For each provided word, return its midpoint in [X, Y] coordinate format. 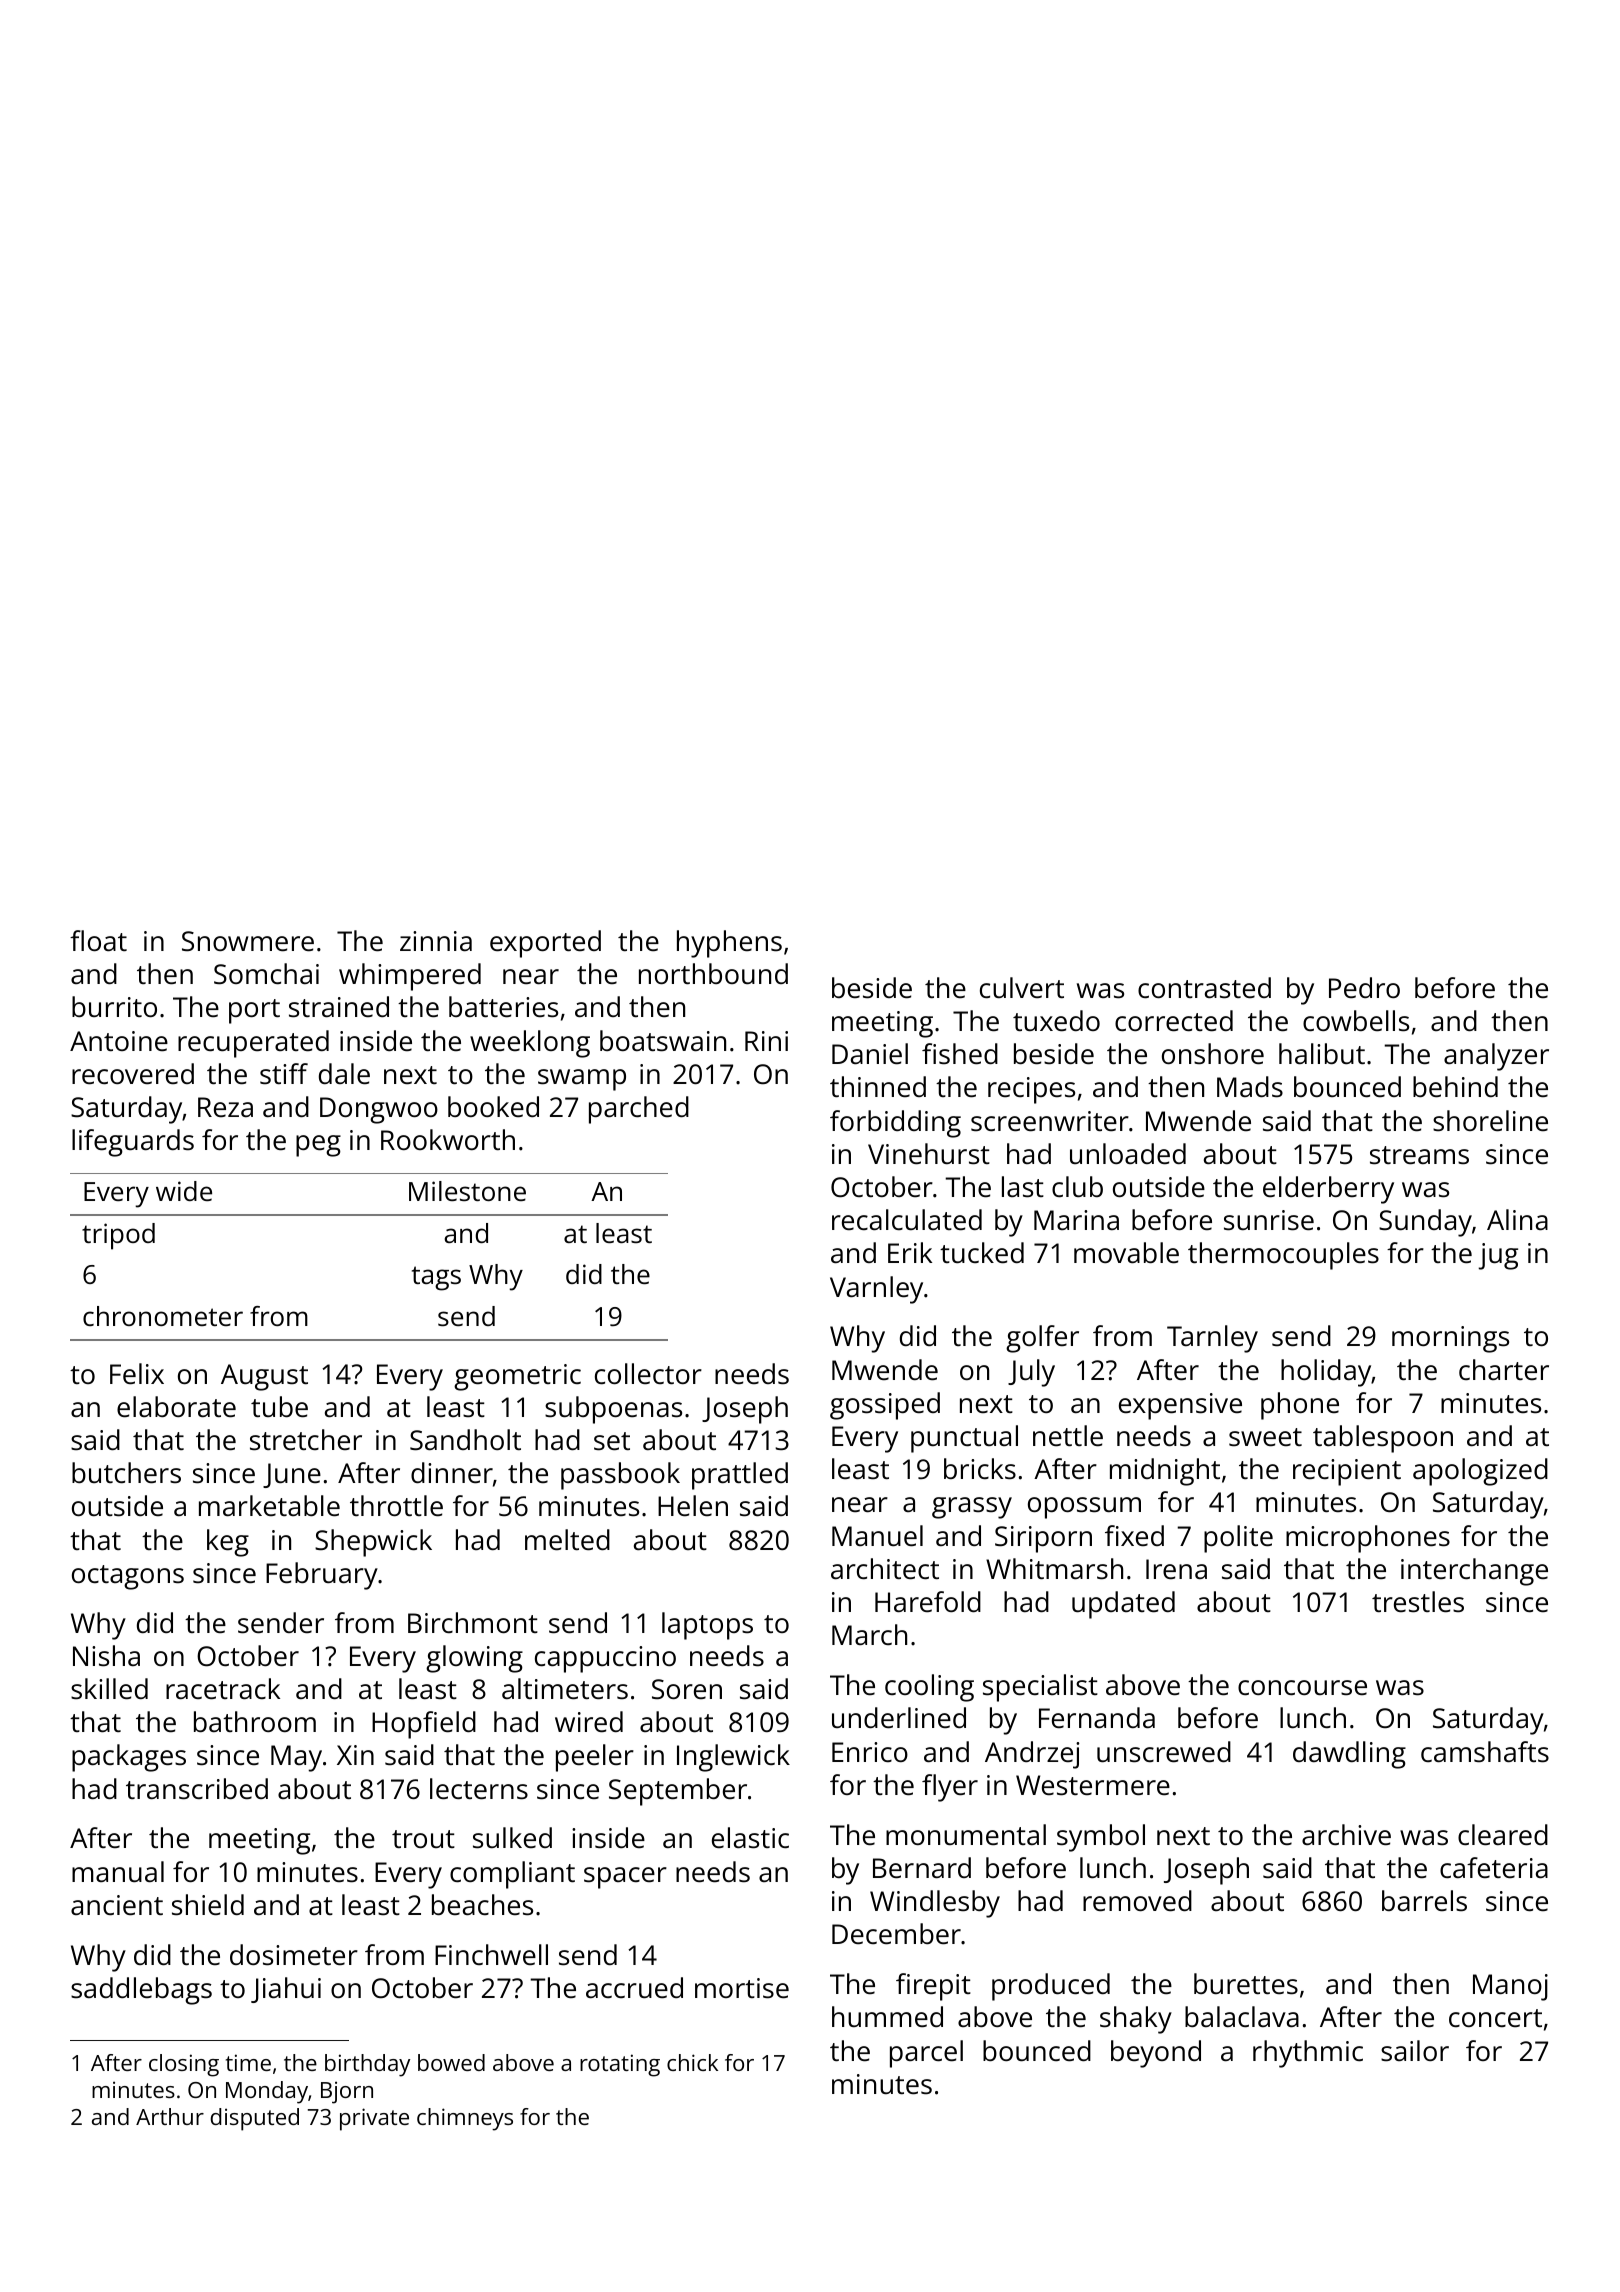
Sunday [1425, 1223]
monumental [966, 1834]
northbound [713, 973]
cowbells [1356, 1021]
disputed [255, 2119]
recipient [1347, 1472]
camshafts [1485, 1752]
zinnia [436, 941]
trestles [1418, 1602]
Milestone [467, 1191]
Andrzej [1032, 1755]
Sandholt [465, 1440]
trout [423, 1839]
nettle [1068, 1436]
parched [639, 1110]
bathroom [255, 1721]
